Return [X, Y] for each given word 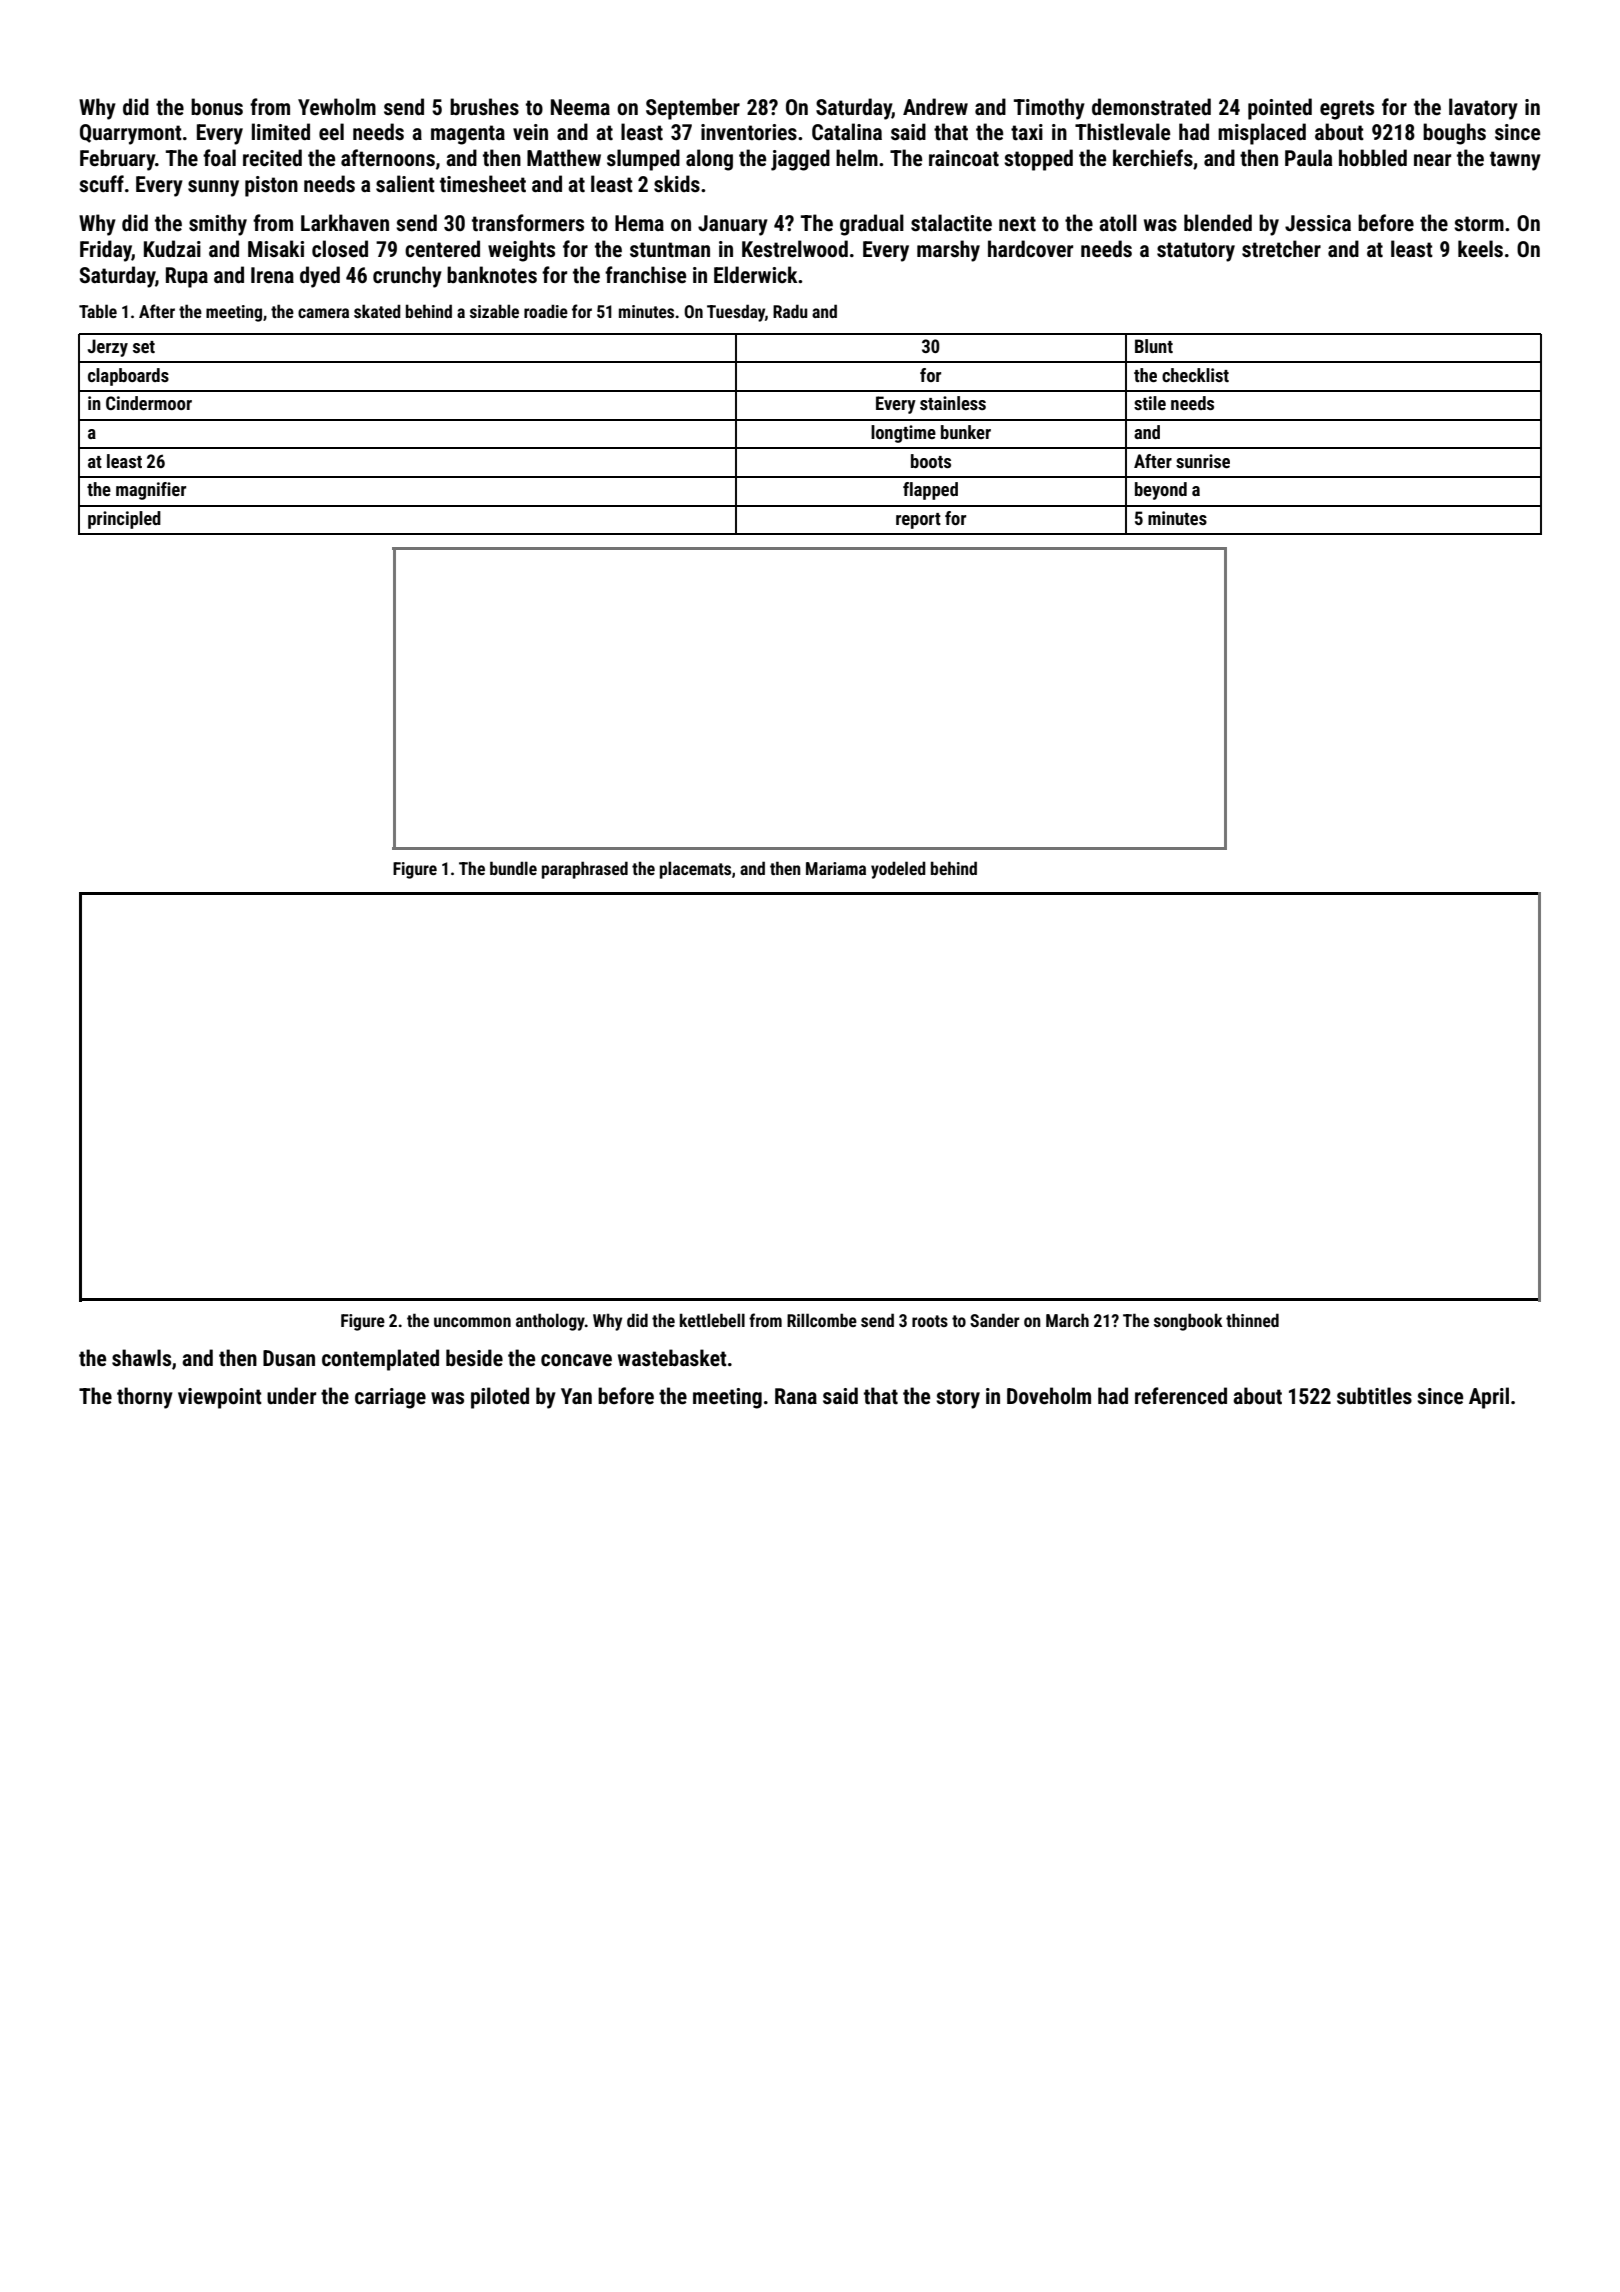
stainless [953, 403]
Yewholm [337, 106]
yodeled [898, 870]
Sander [995, 1320]
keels [1480, 249]
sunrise [1203, 461]
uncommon [472, 1322]
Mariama [836, 868]
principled [124, 520]
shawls [141, 1358]
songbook [1188, 1322]
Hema [639, 223]
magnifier [151, 491]
